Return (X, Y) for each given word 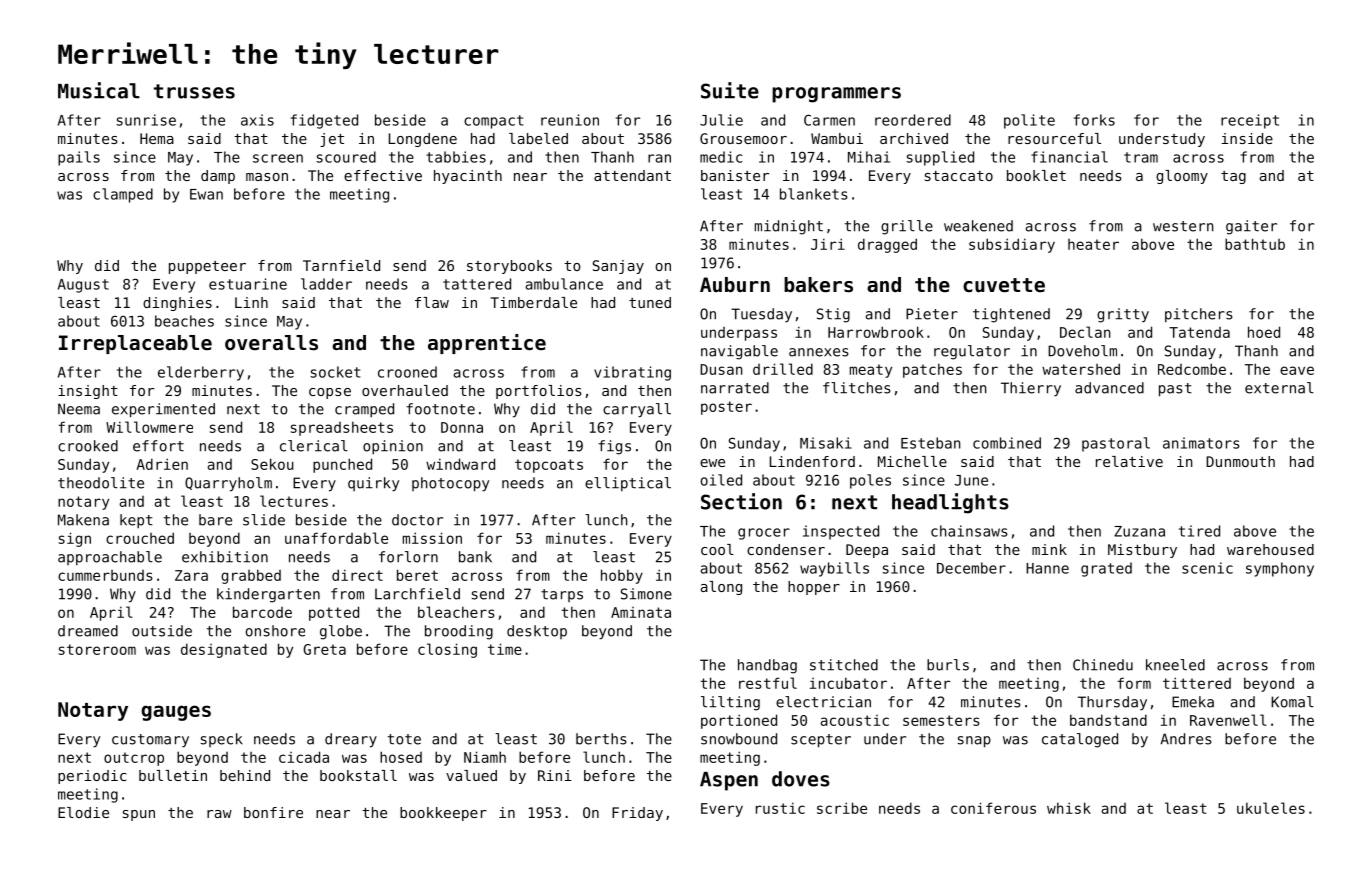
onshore (275, 631)
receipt (1250, 121)
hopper (814, 588)
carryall (637, 410)
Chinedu (1103, 665)
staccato (959, 176)
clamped (123, 195)
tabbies (456, 157)
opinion (393, 447)
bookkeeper (443, 814)
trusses (194, 91)
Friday (637, 814)
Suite (730, 90)
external (1279, 388)
